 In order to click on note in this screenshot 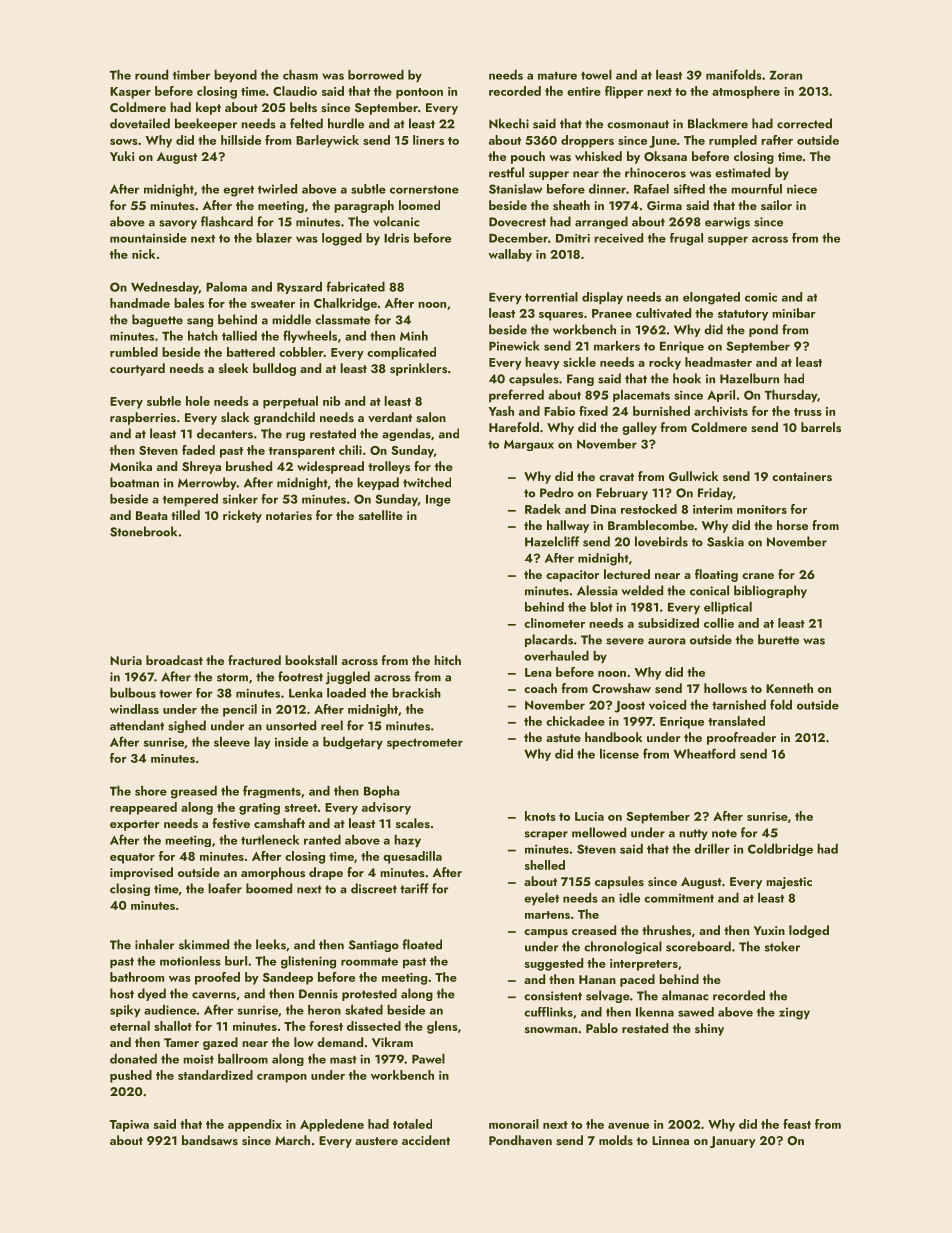, I will do `click(724, 833)`.
